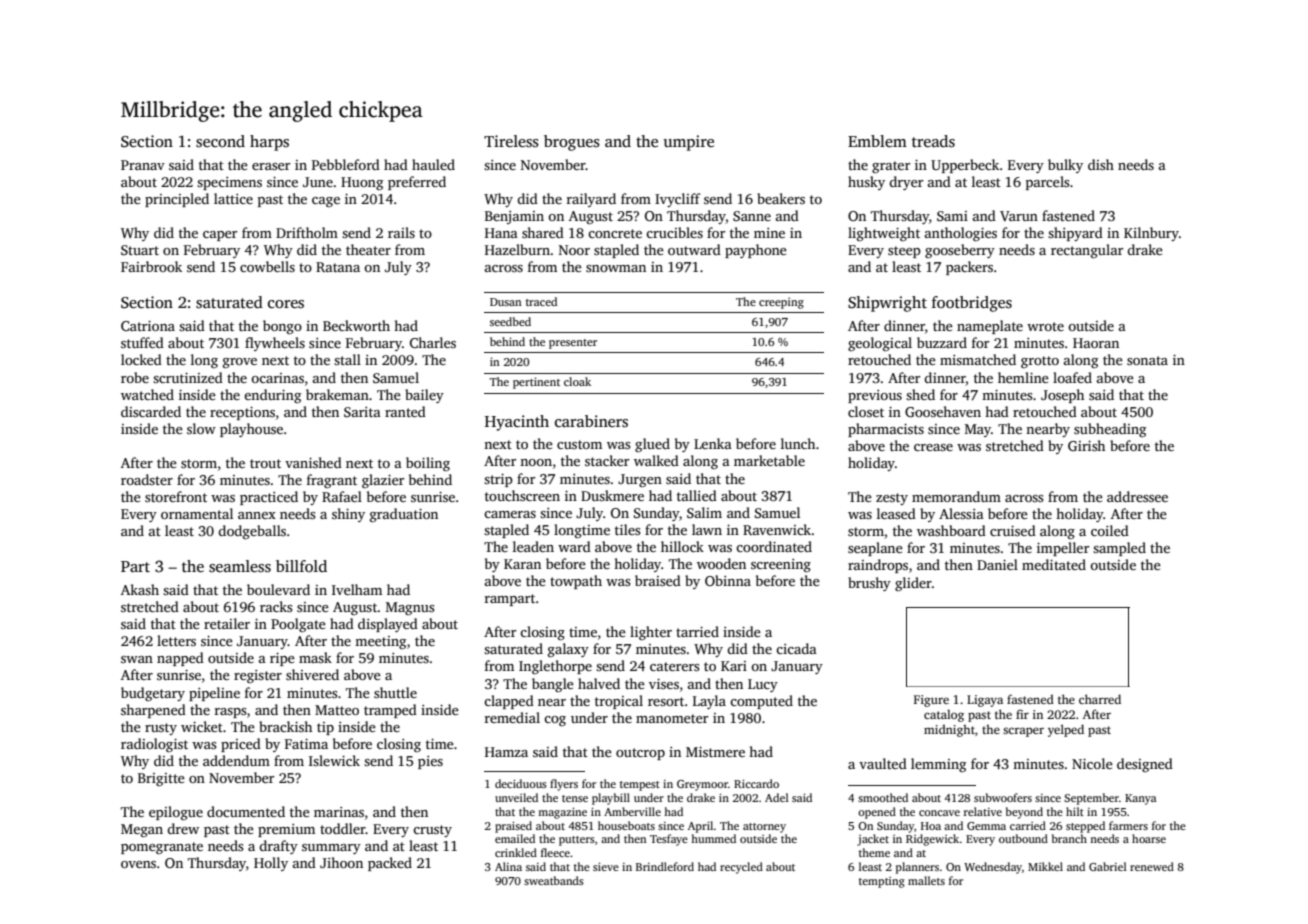 This screenshot has height=924, width=1308. I want to click on hauled, so click(433, 164).
